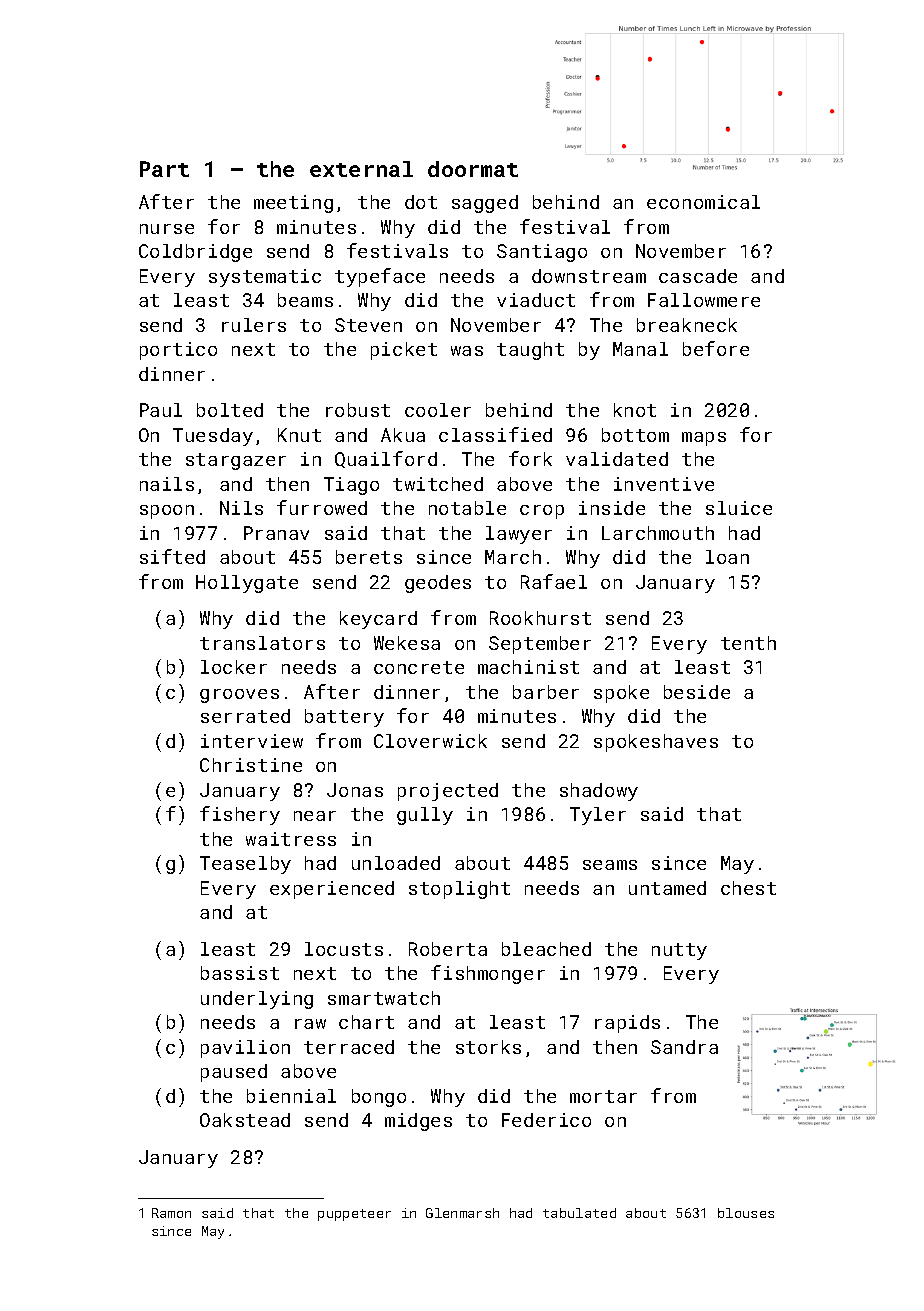  I want to click on Cloverwick, so click(430, 741).
